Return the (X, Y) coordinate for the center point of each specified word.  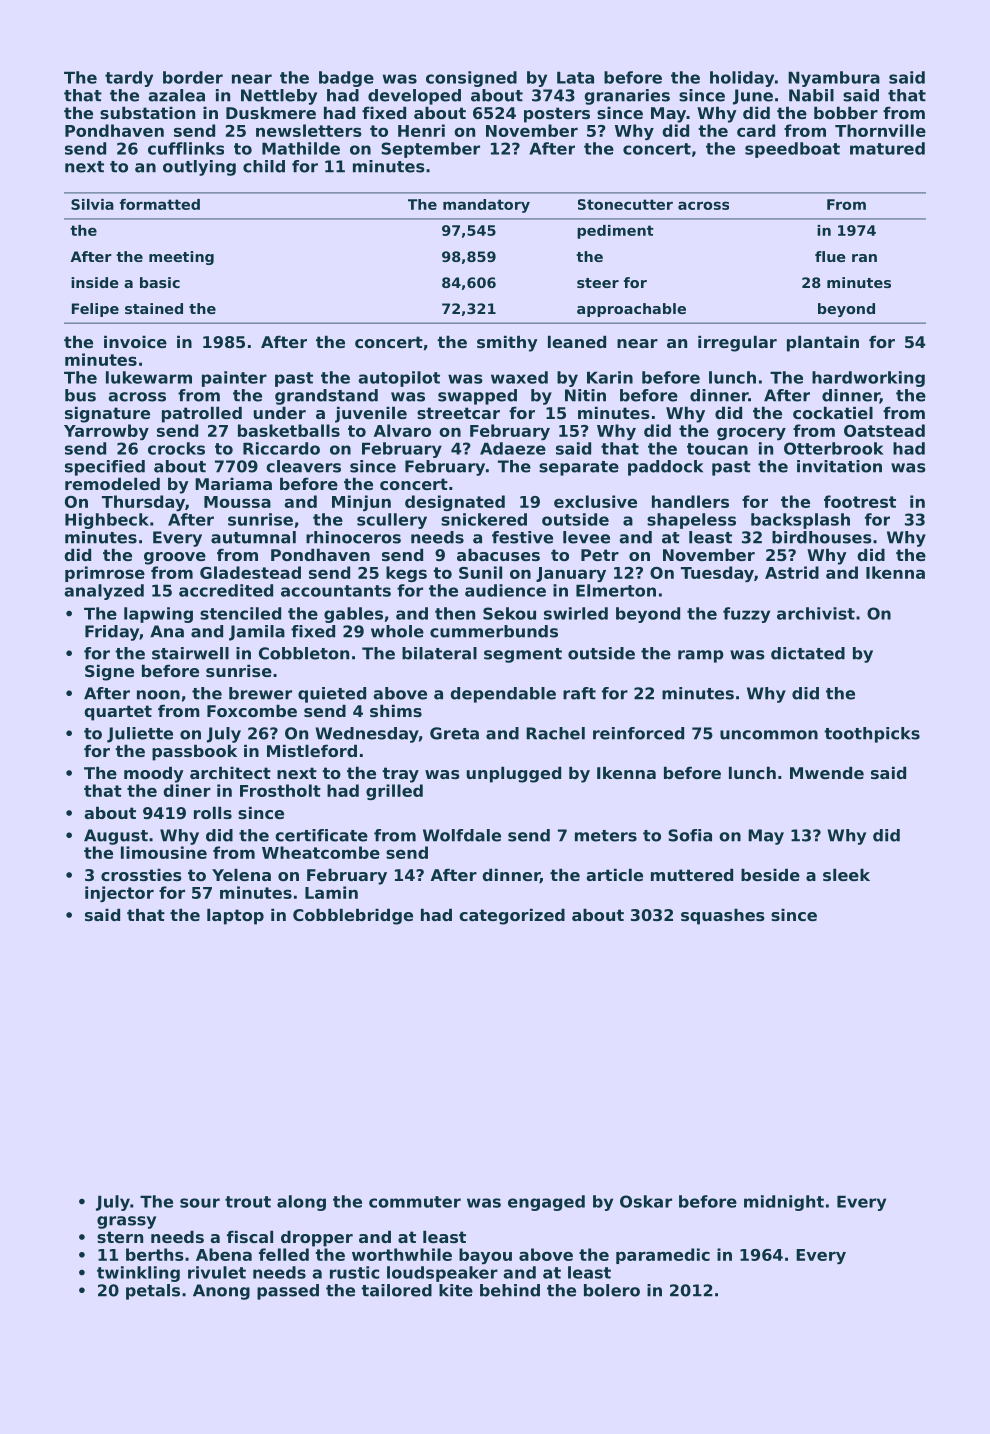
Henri (421, 130)
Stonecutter (625, 204)
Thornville (880, 130)
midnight (784, 1203)
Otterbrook (834, 448)
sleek (846, 875)
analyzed (104, 592)
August (116, 837)
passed (288, 1292)
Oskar (646, 1201)
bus (80, 395)
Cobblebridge (353, 917)
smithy (507, 344)
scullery (392, 521)
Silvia (92, 204)
